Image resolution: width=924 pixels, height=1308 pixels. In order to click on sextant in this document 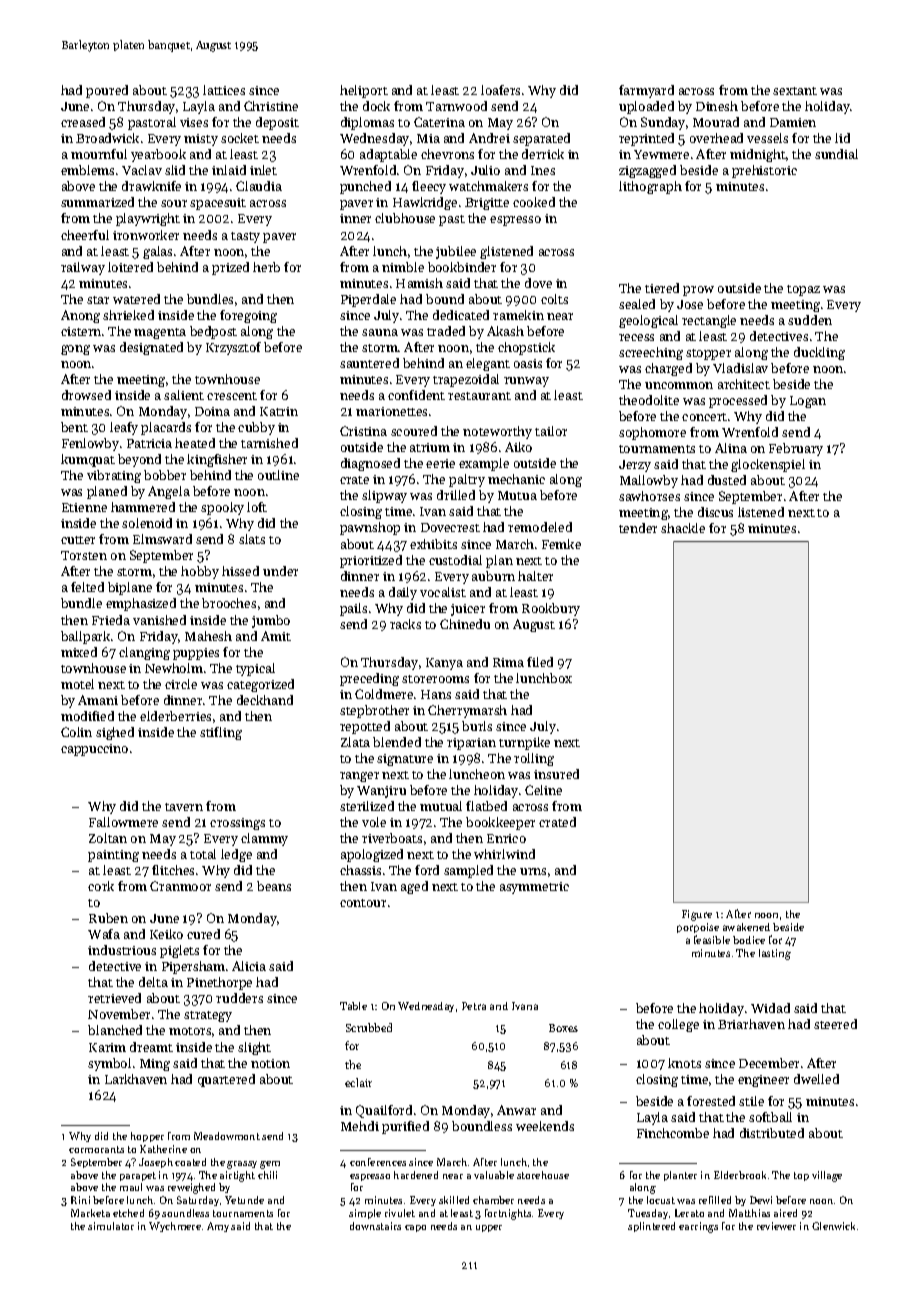, I will do `click(795, 91)`.
